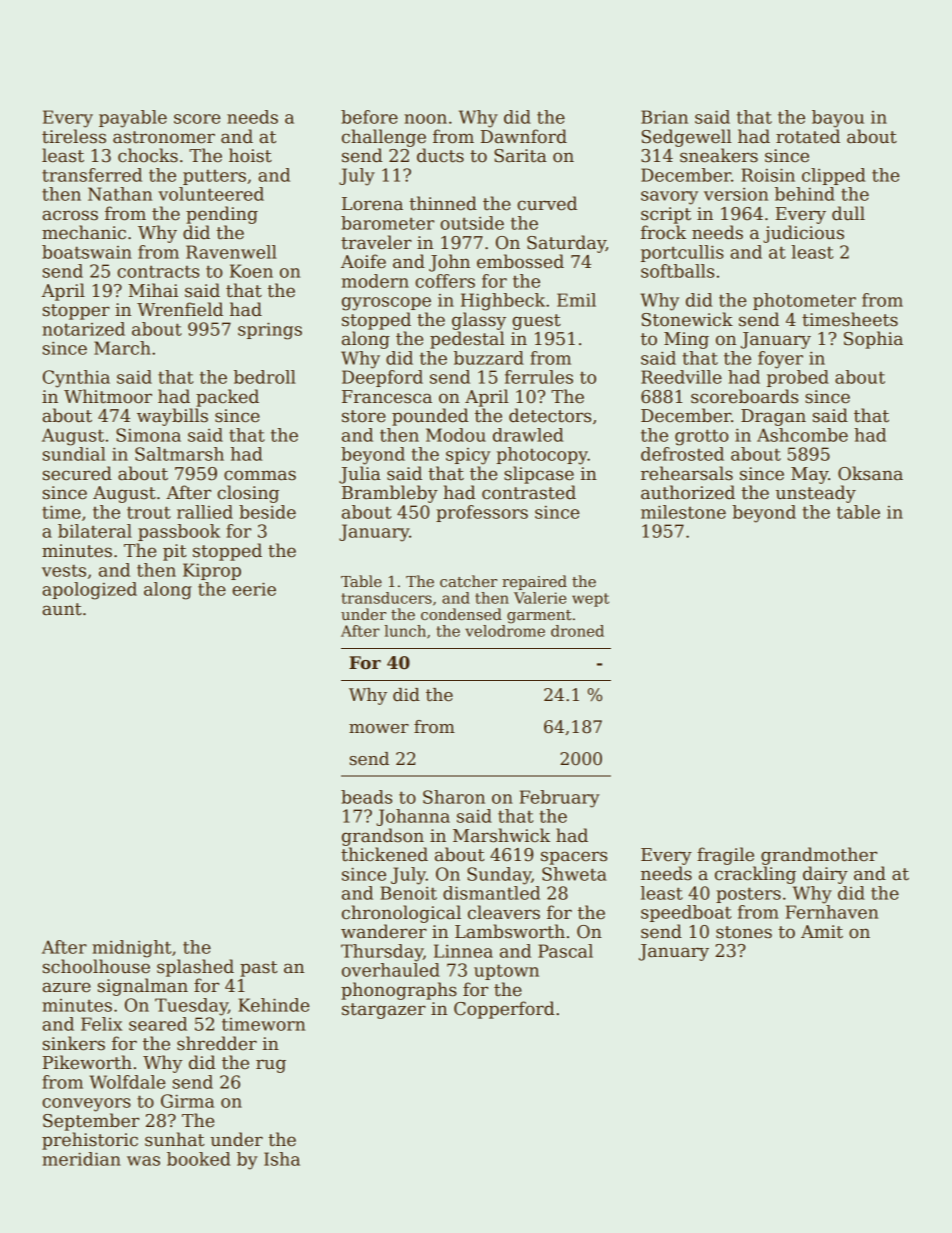 The image size is (952, 1233). I want to click on noon, so click(425, 119).
